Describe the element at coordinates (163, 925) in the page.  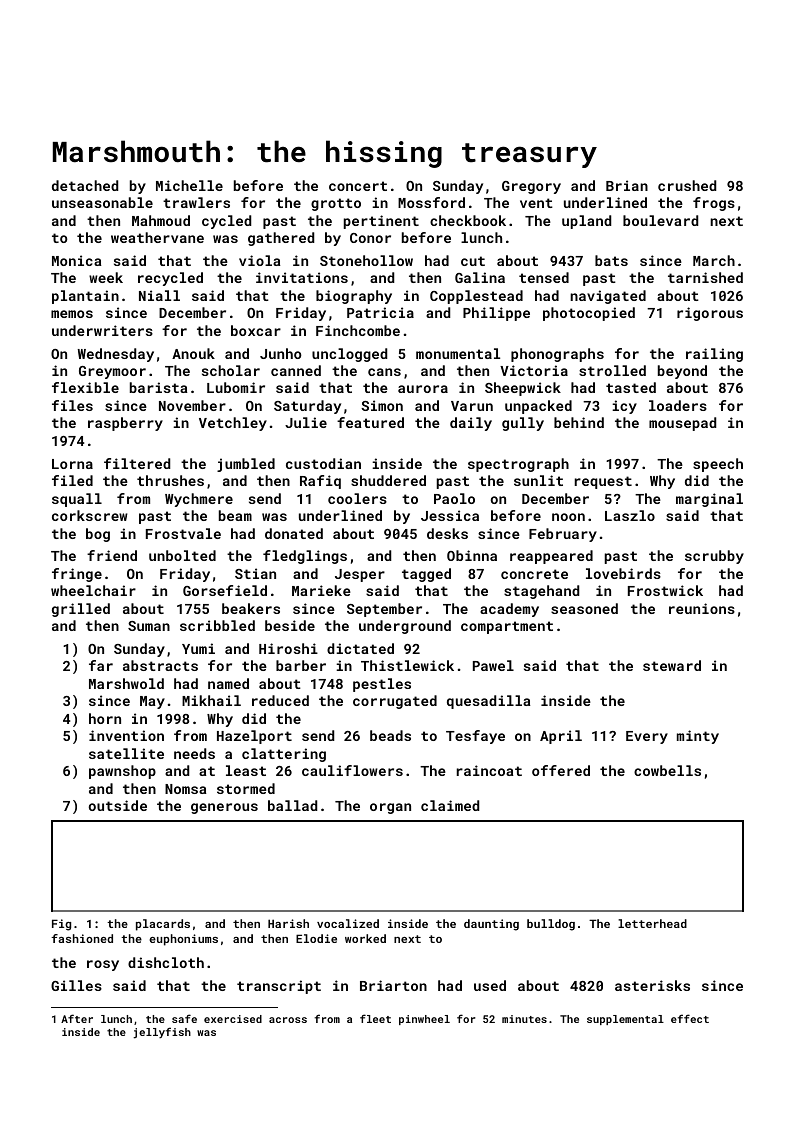
I see `placards` at that location.
